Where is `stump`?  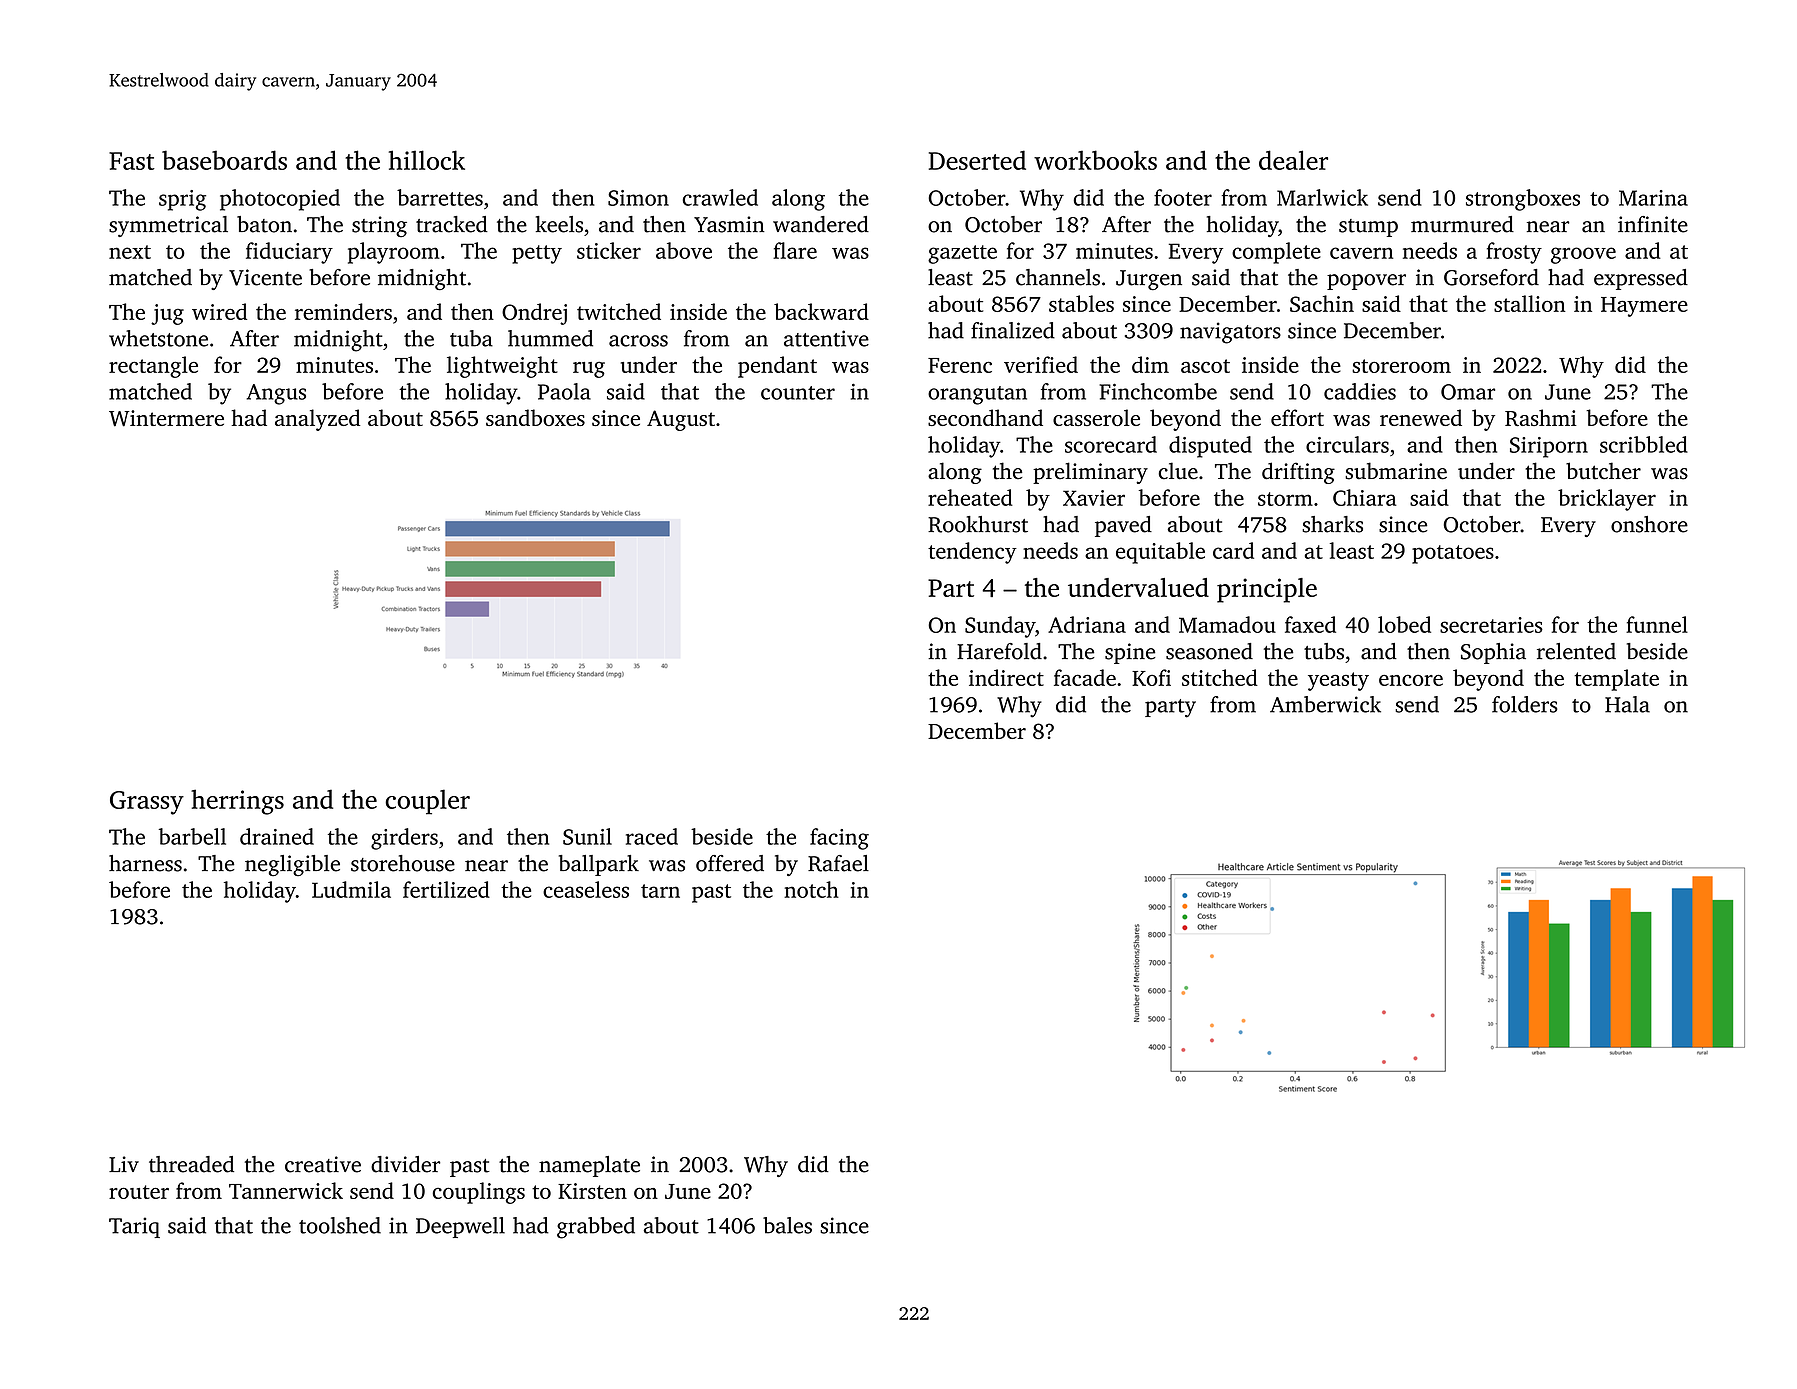
stump is located at coordinates (1368, 228).
